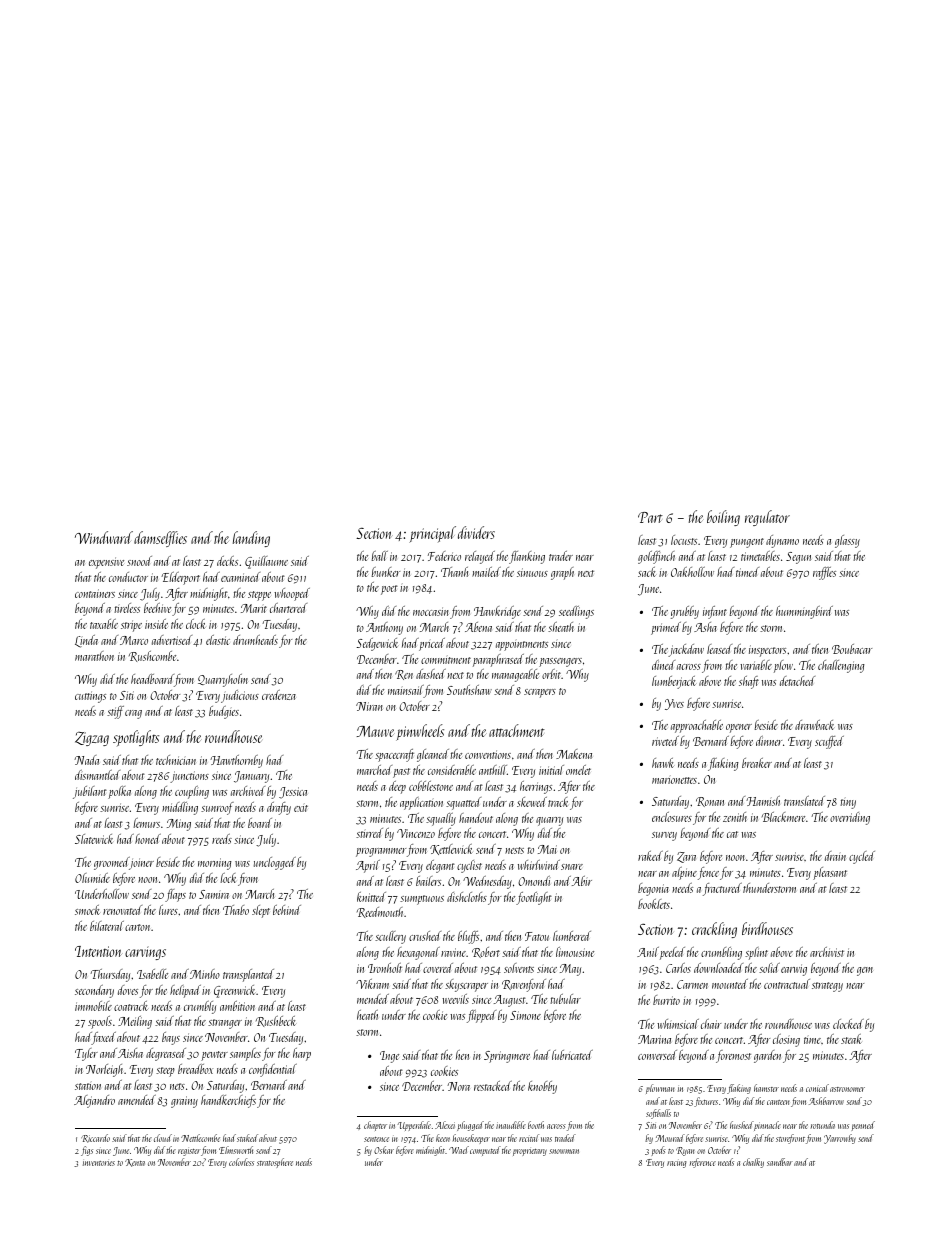 Image resolution: width=952 pixels, height=1233 pixels. I want to click on moccasin, so click(431, 611).
